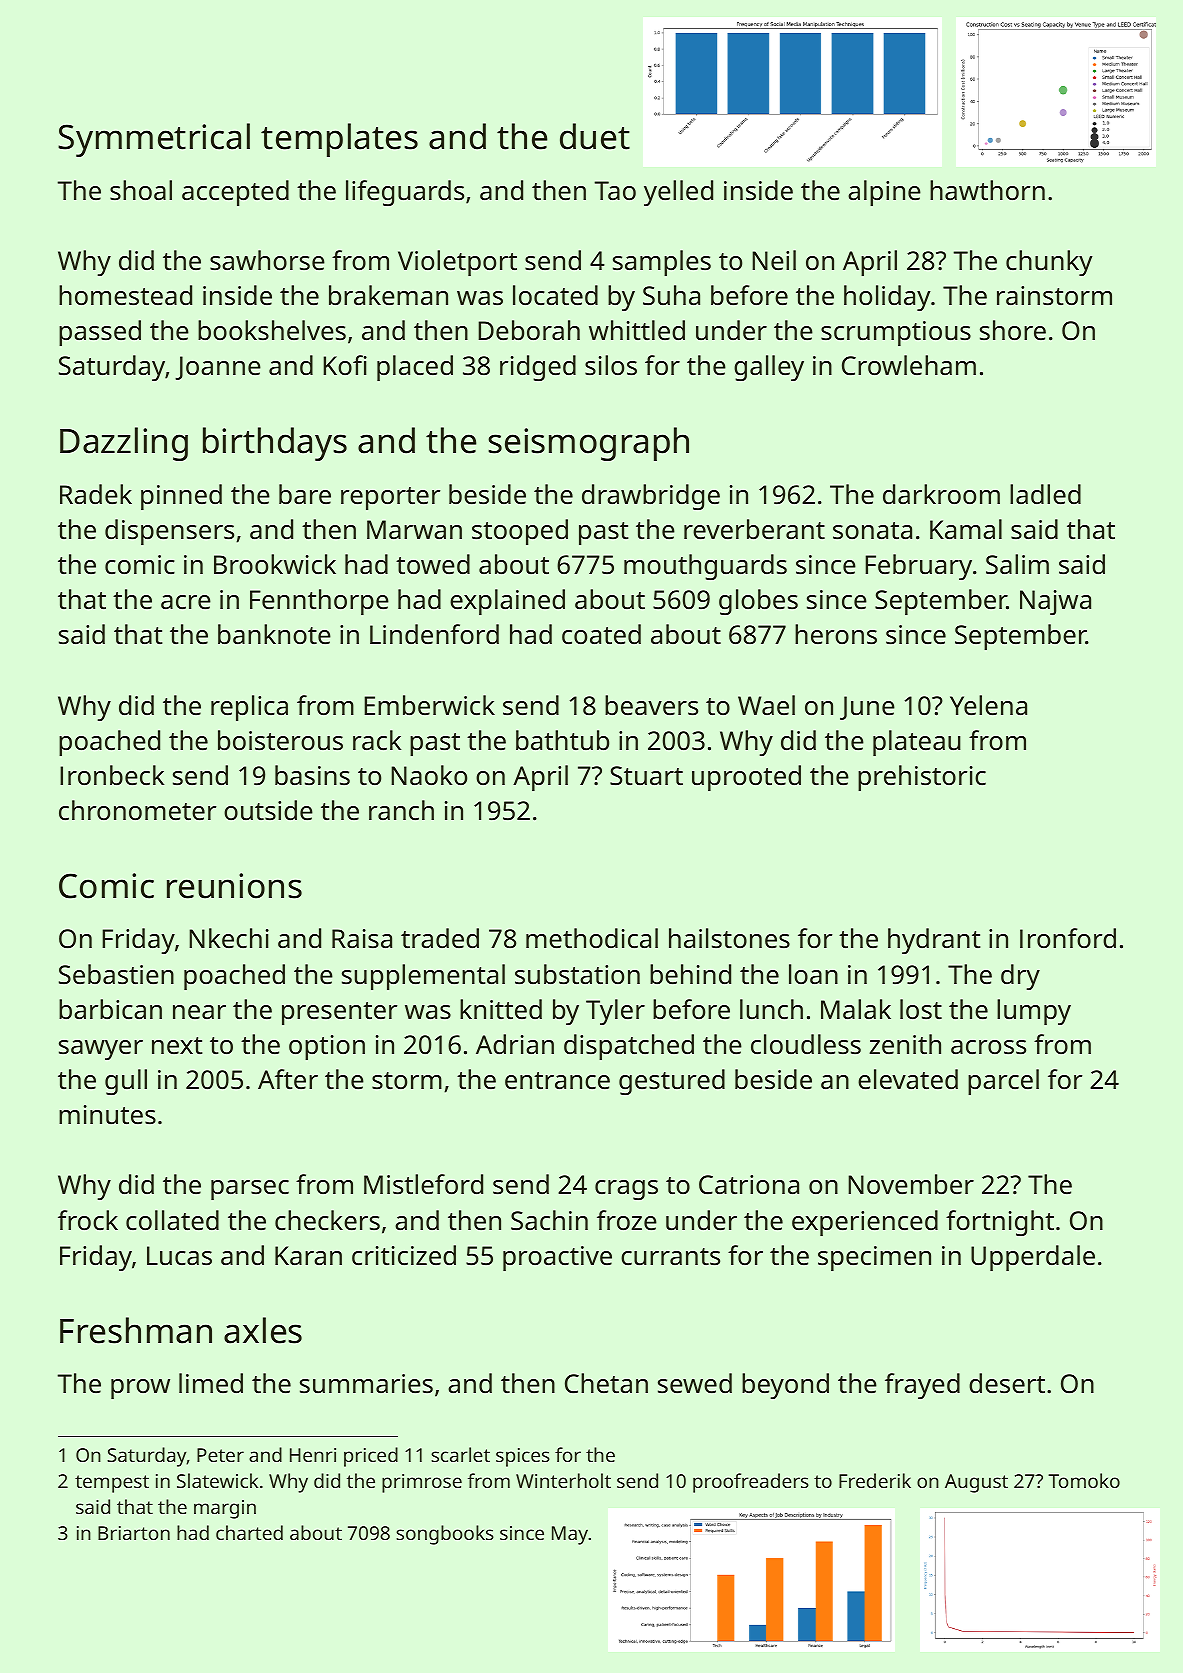  I want to click on ladled, so click(1045, 494).
